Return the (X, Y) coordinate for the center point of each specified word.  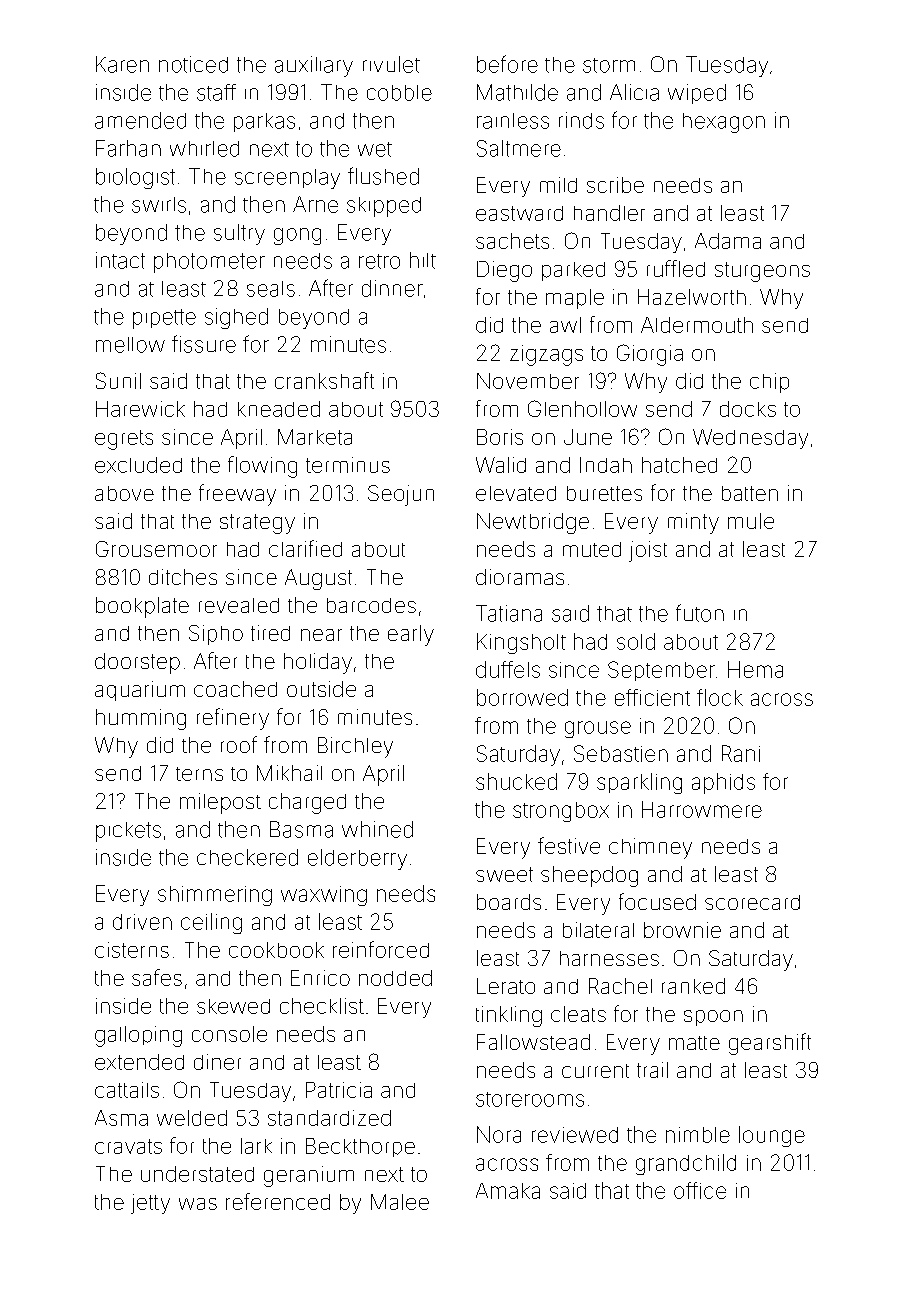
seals (271, 289)
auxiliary (314, 66)
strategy (257, 524)
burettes (604, 493)
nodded (395, 978)
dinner (392, 288)
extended (139, 1062)
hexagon (724, 123)
